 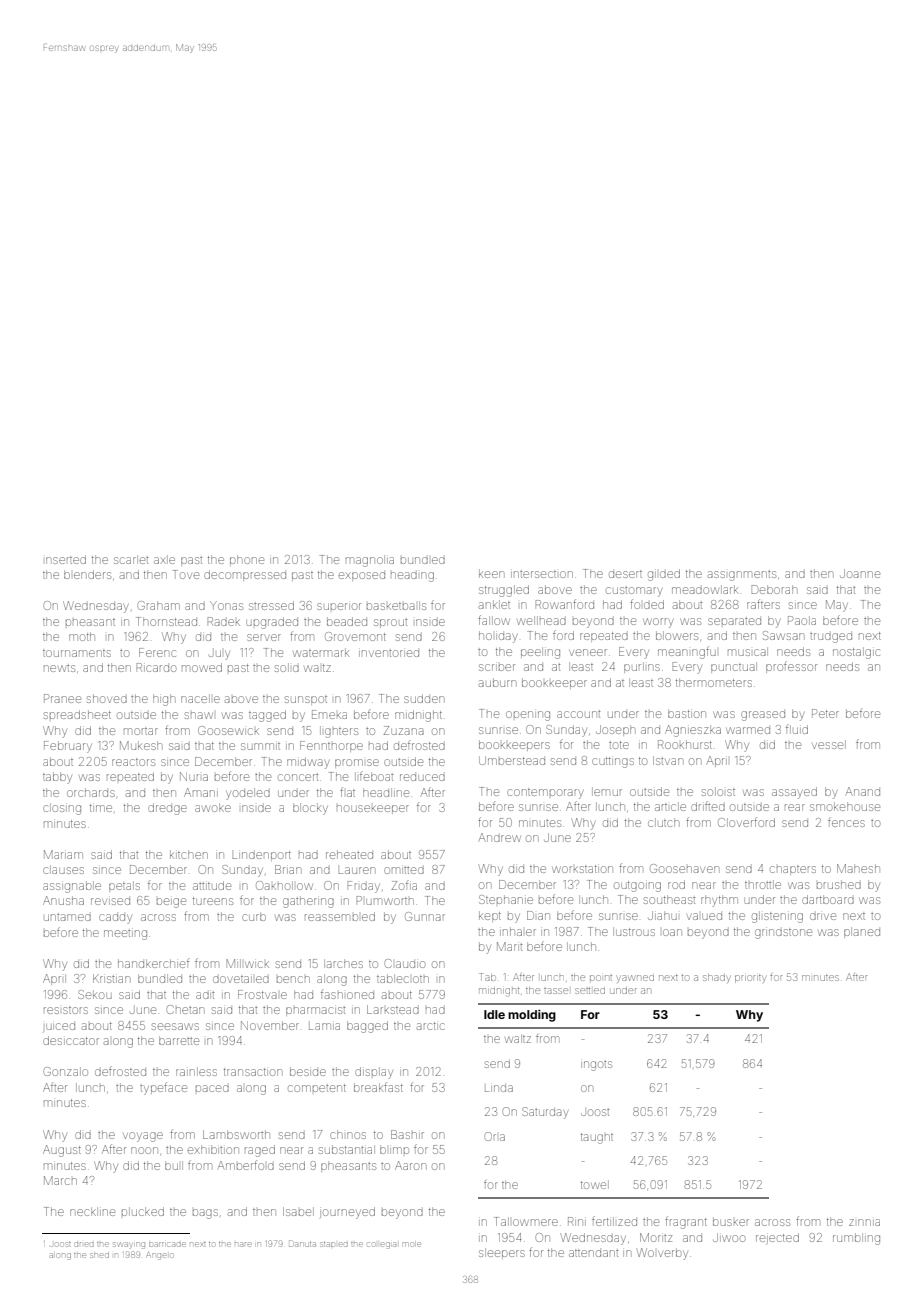 I want to click on ingots, so click(x=596, y=1066).
